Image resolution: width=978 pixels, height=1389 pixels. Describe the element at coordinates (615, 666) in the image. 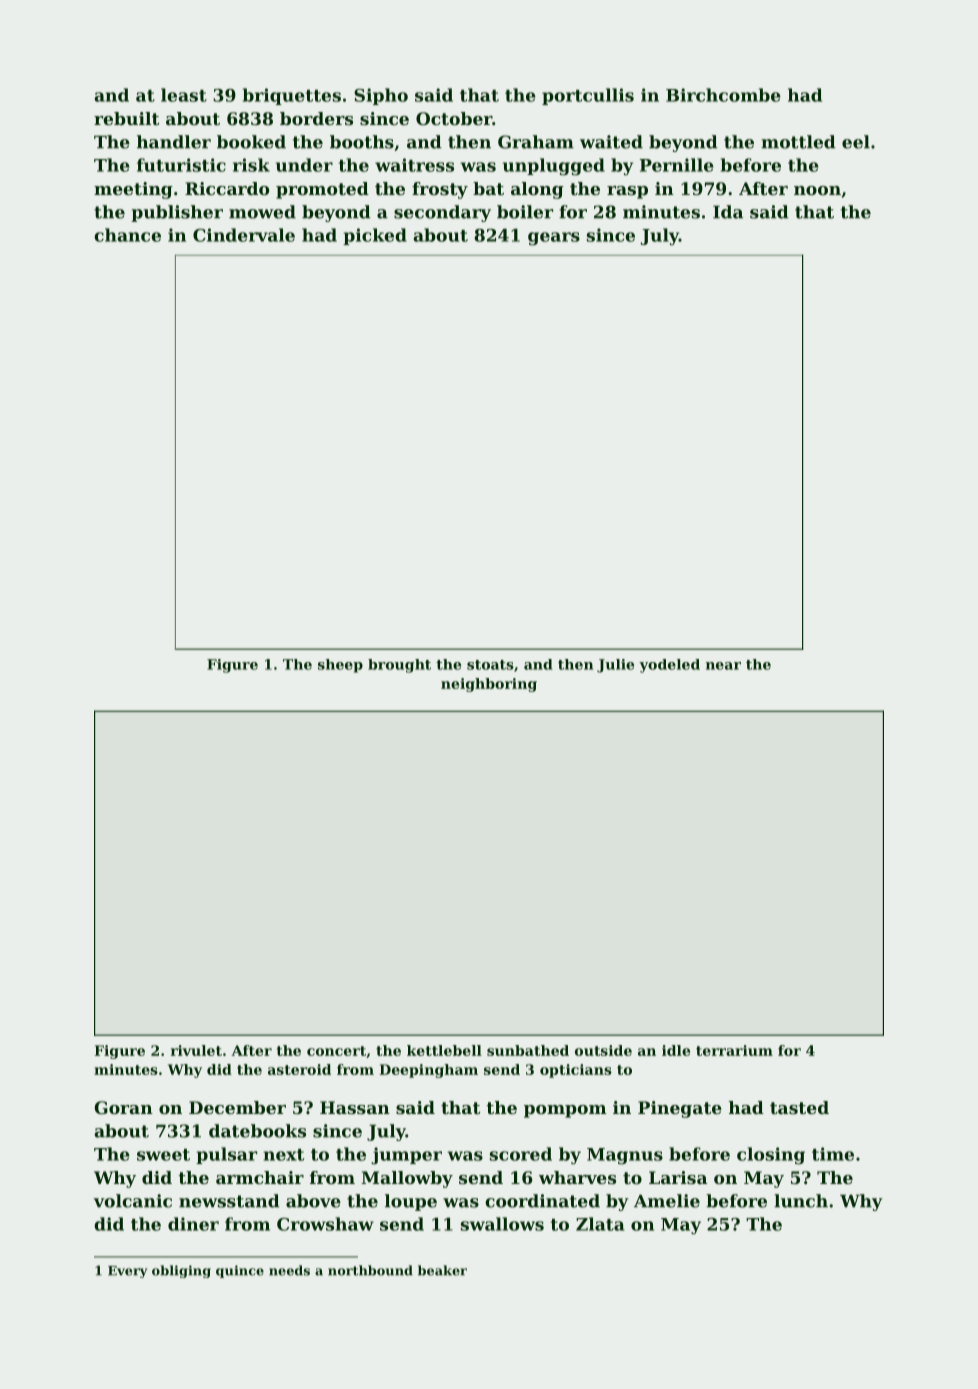

I see `Julie` at that location.
